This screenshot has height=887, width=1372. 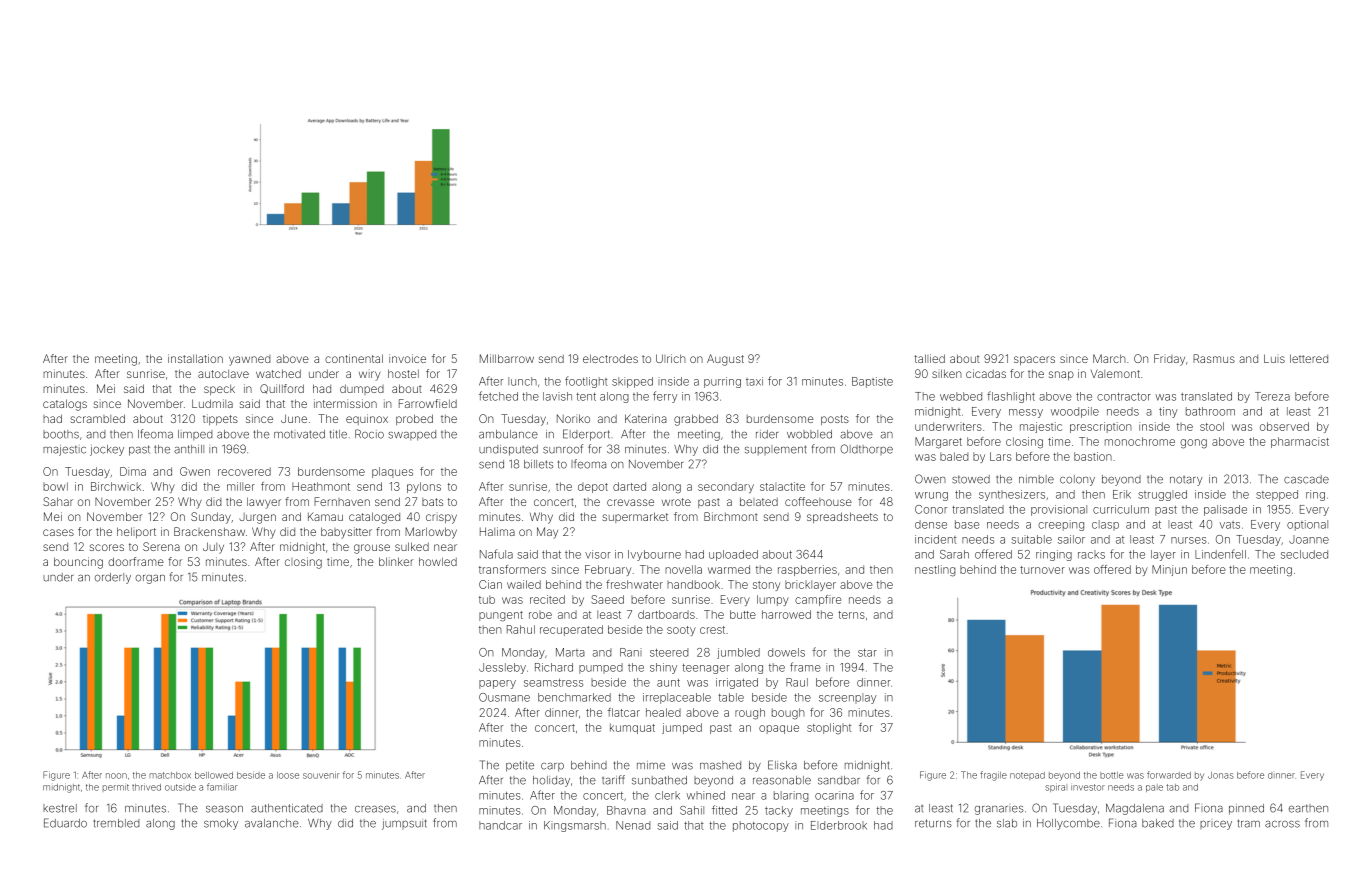 What do you see at coordinates (502, 668) in the screenshot?
I see `Jessleby` at bounding box center [502, 668].
